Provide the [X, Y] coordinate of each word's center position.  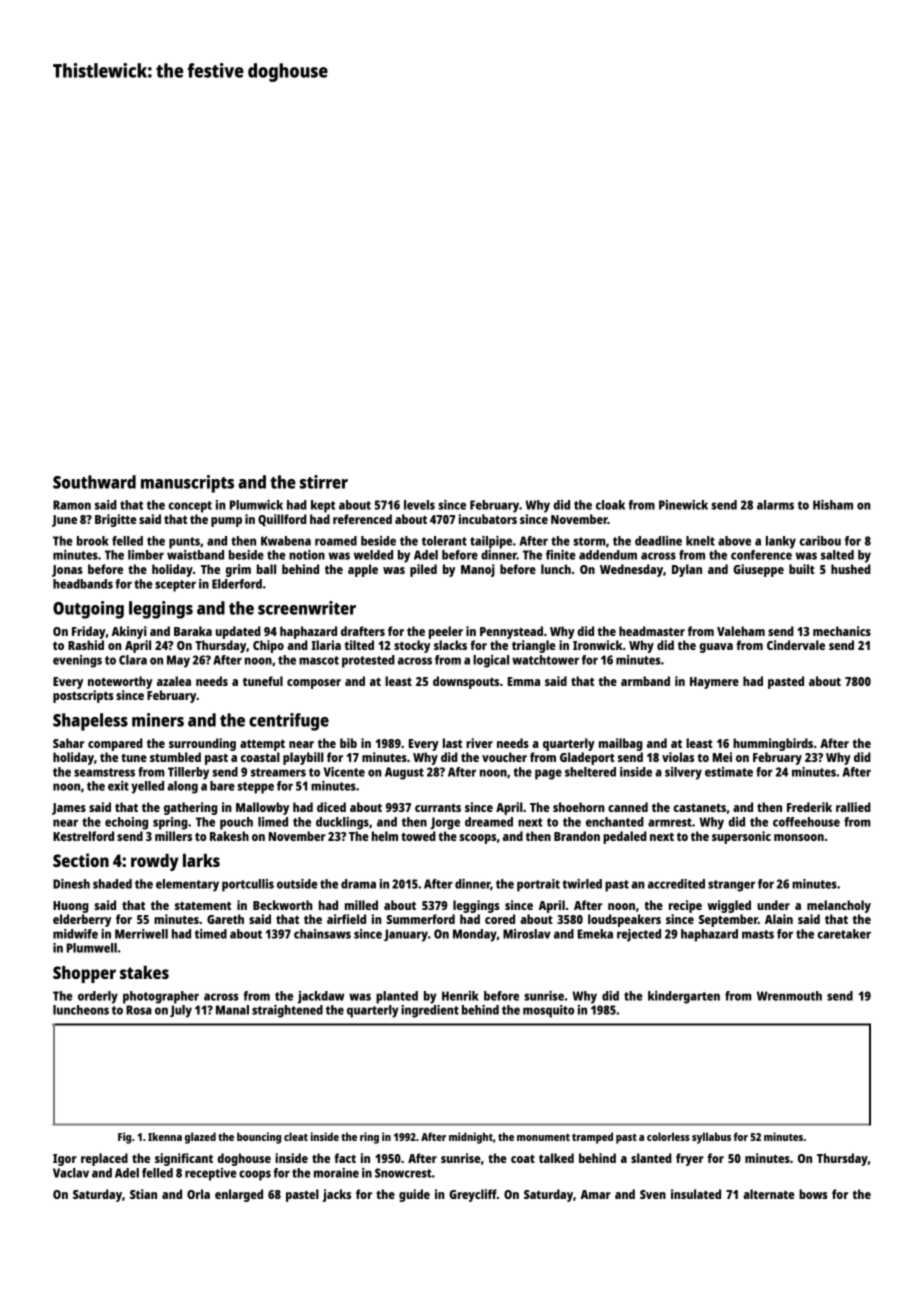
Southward [94, 482]
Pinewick [683, 505]
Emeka [595, 934]
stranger [731, 886]
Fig [124, 1138]
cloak [610, 505]
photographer [161, 997]
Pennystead [511, 632]
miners [158, 720]
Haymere [714, 683]
